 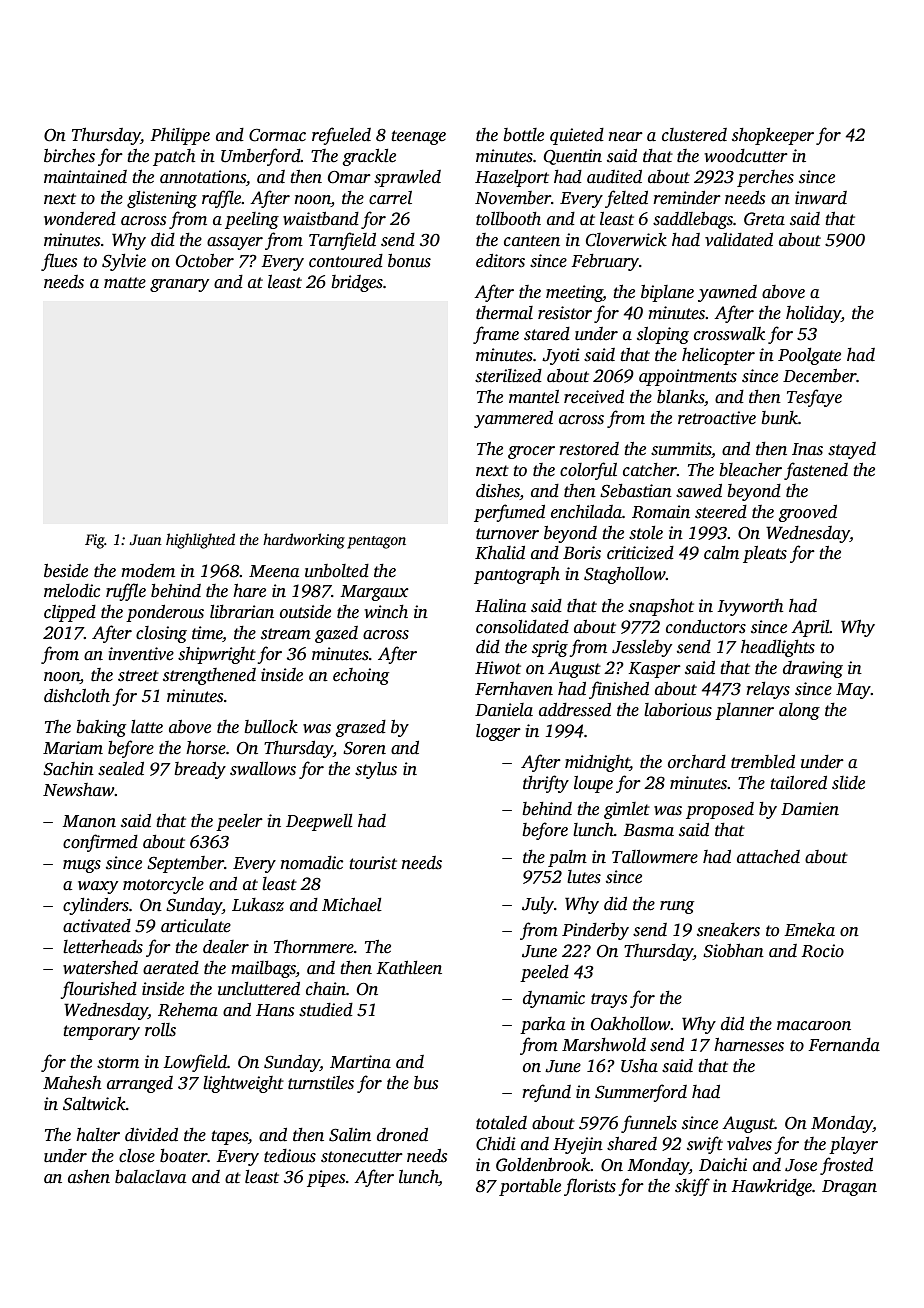 I want to click on tedious, so click(x=290, y=1156).
